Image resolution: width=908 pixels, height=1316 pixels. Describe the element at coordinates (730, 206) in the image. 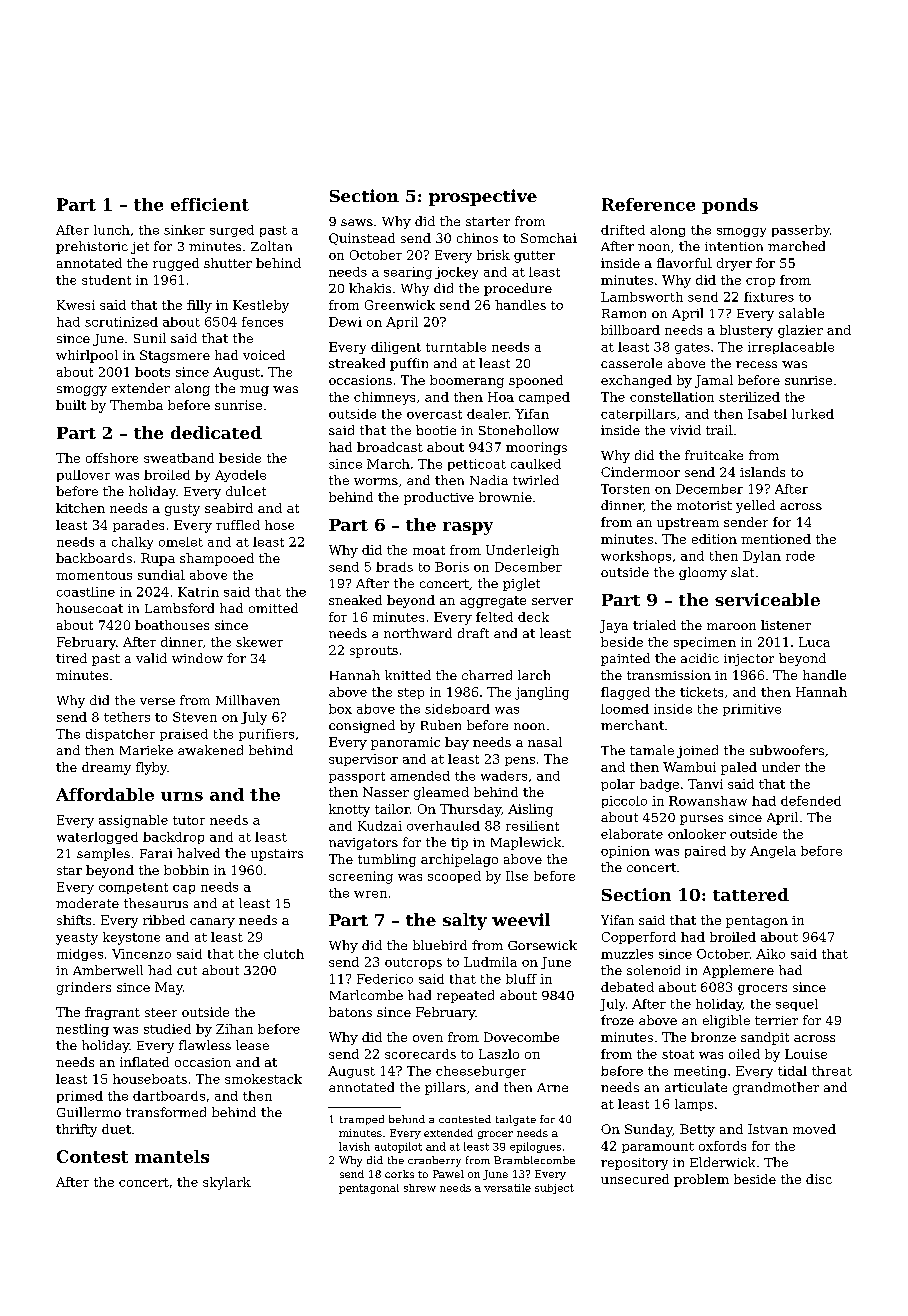

I see `ponds` at that location.
